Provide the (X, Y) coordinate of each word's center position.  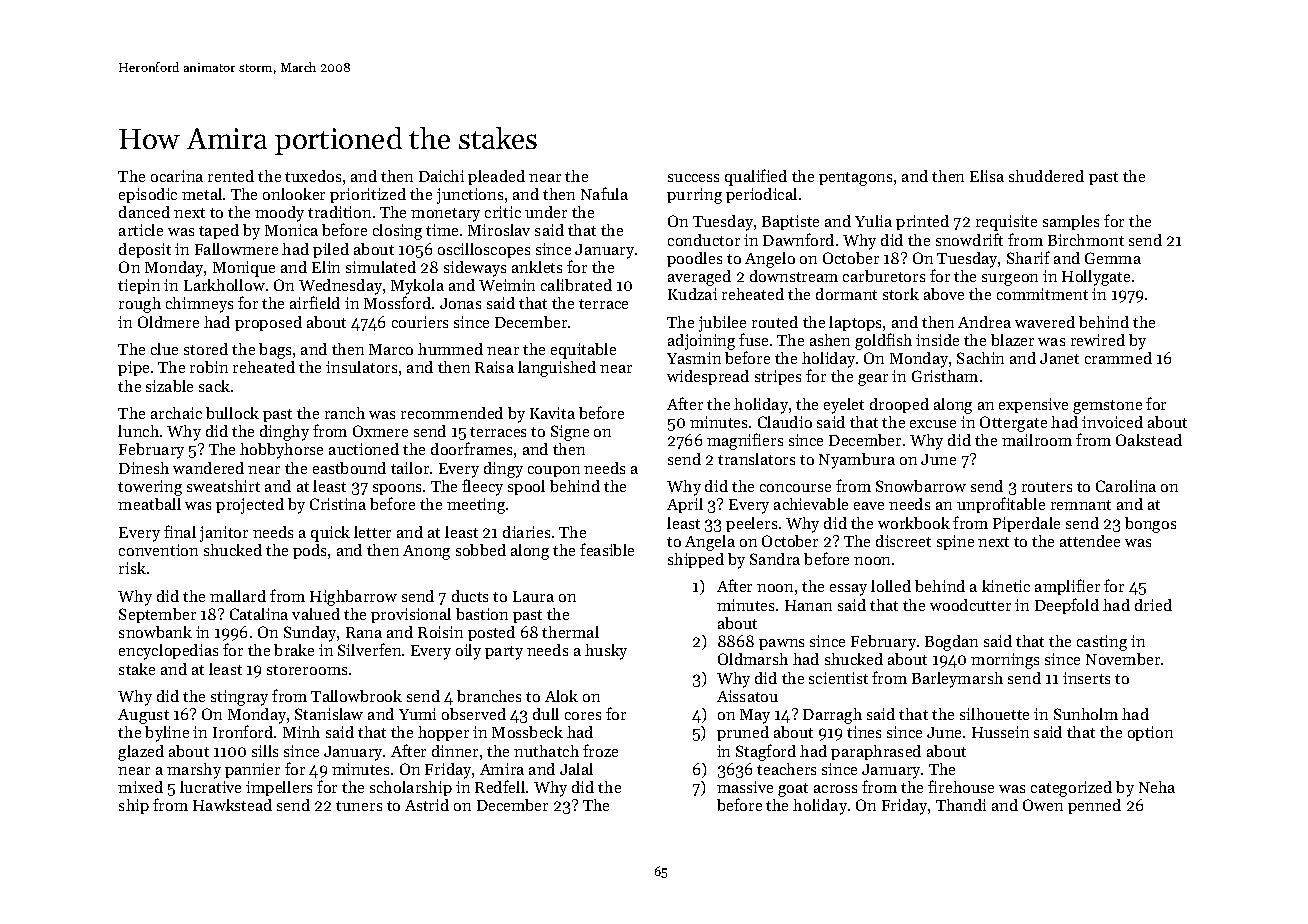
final (180, 531)
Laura (533, 596)
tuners (359, 806)
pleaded (496, 177)
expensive (1033, 405)
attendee (1090, 541)
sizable (169, 386)
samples (1071, 222)
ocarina (177, 176)
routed (775, 322)
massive (745, 787)
